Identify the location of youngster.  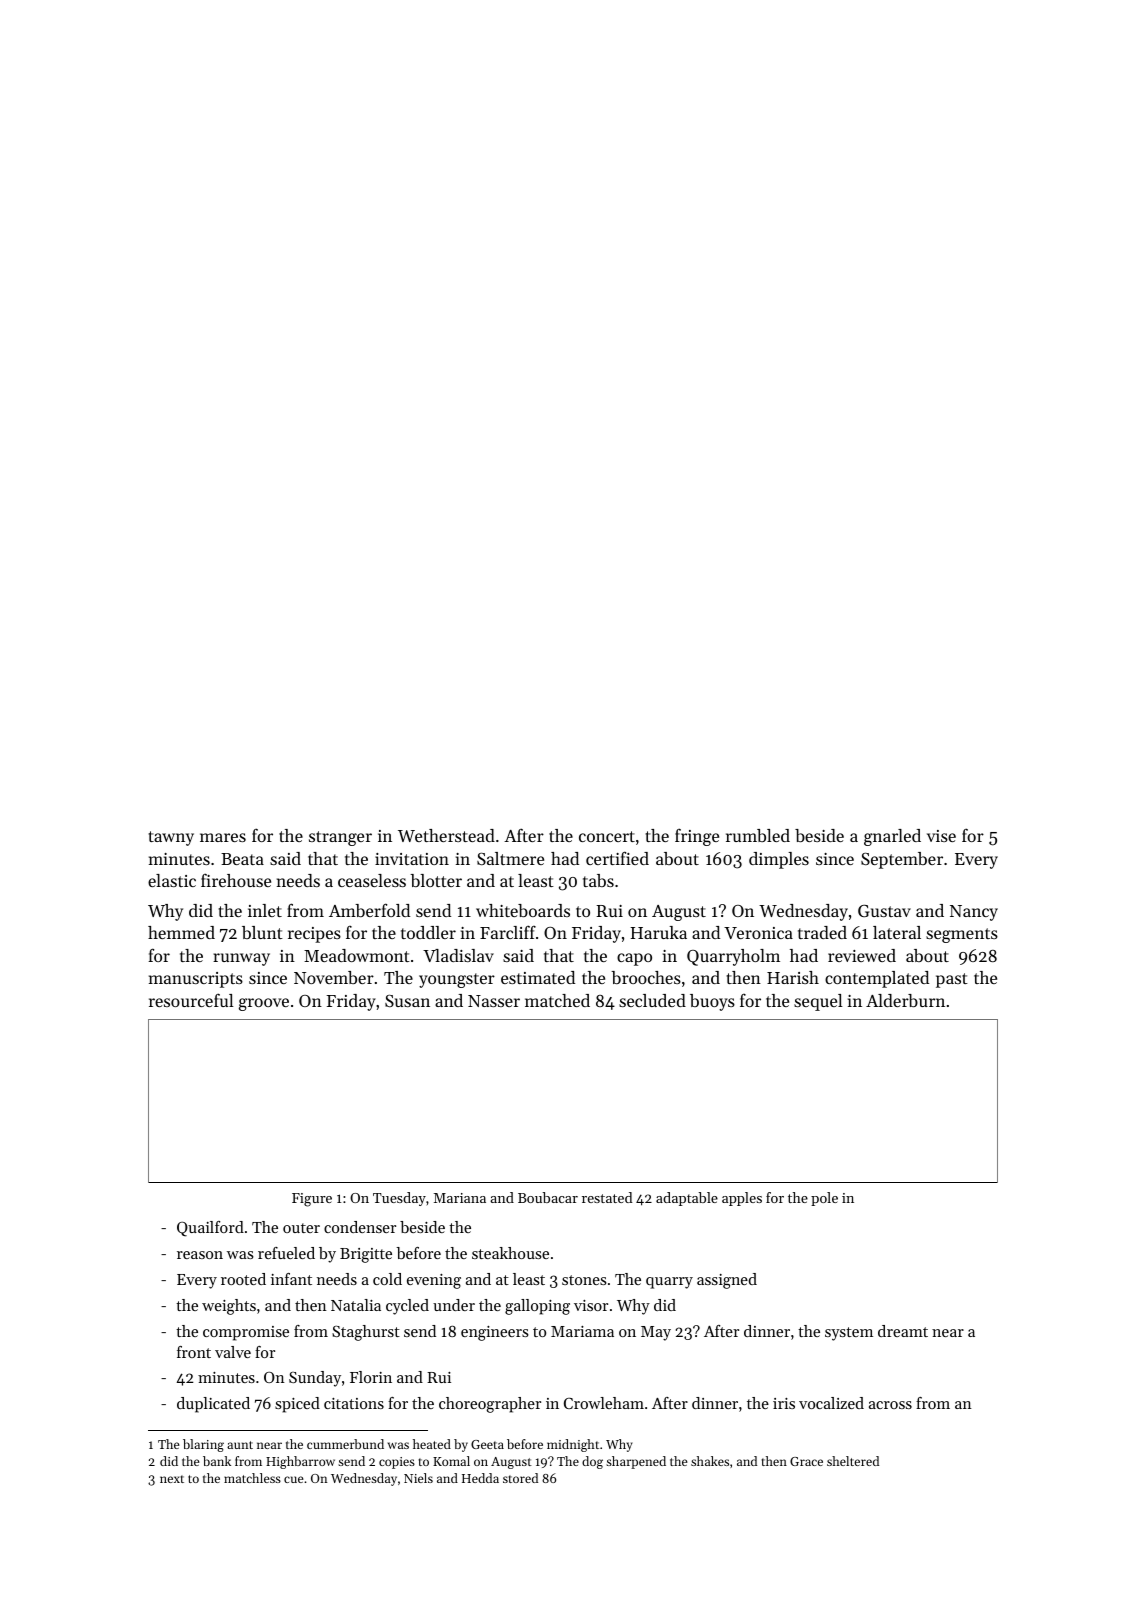
(457, 980).
